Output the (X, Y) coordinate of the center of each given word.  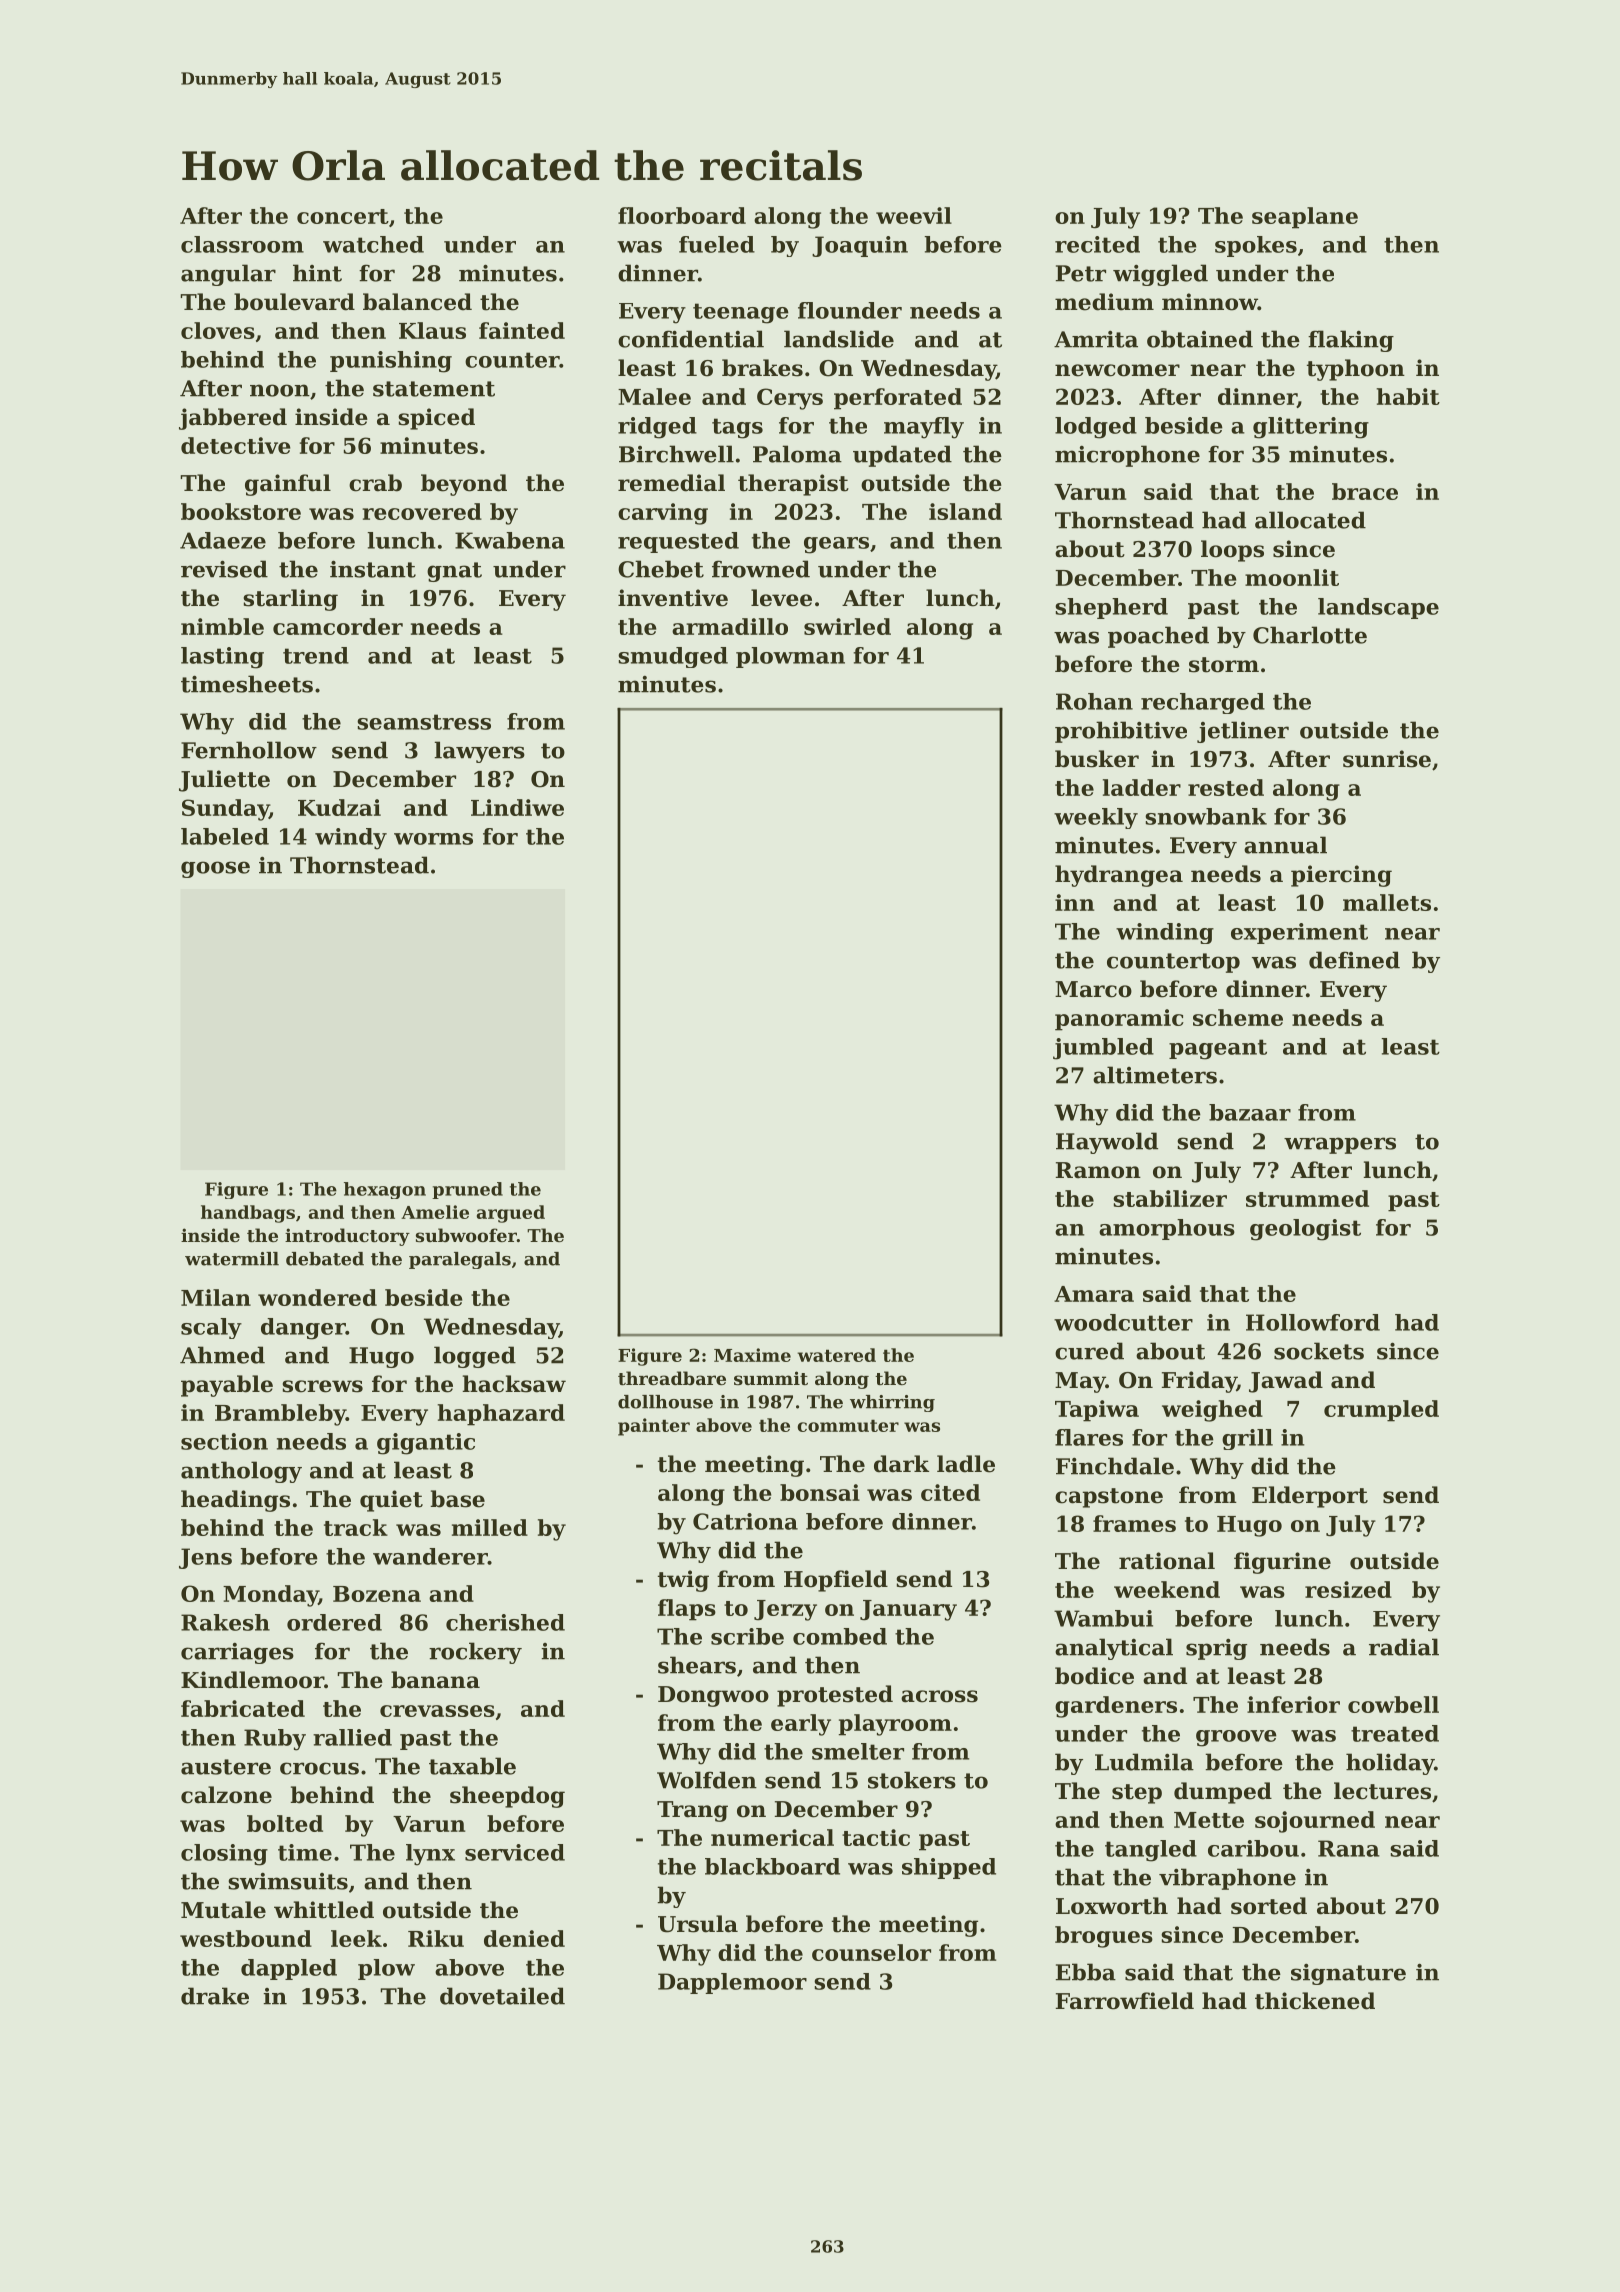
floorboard (682, 215)
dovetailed (502, 1996)
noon (280, 390)
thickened (1315, 2001)
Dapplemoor (732, 1983)
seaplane (1305, 218)
